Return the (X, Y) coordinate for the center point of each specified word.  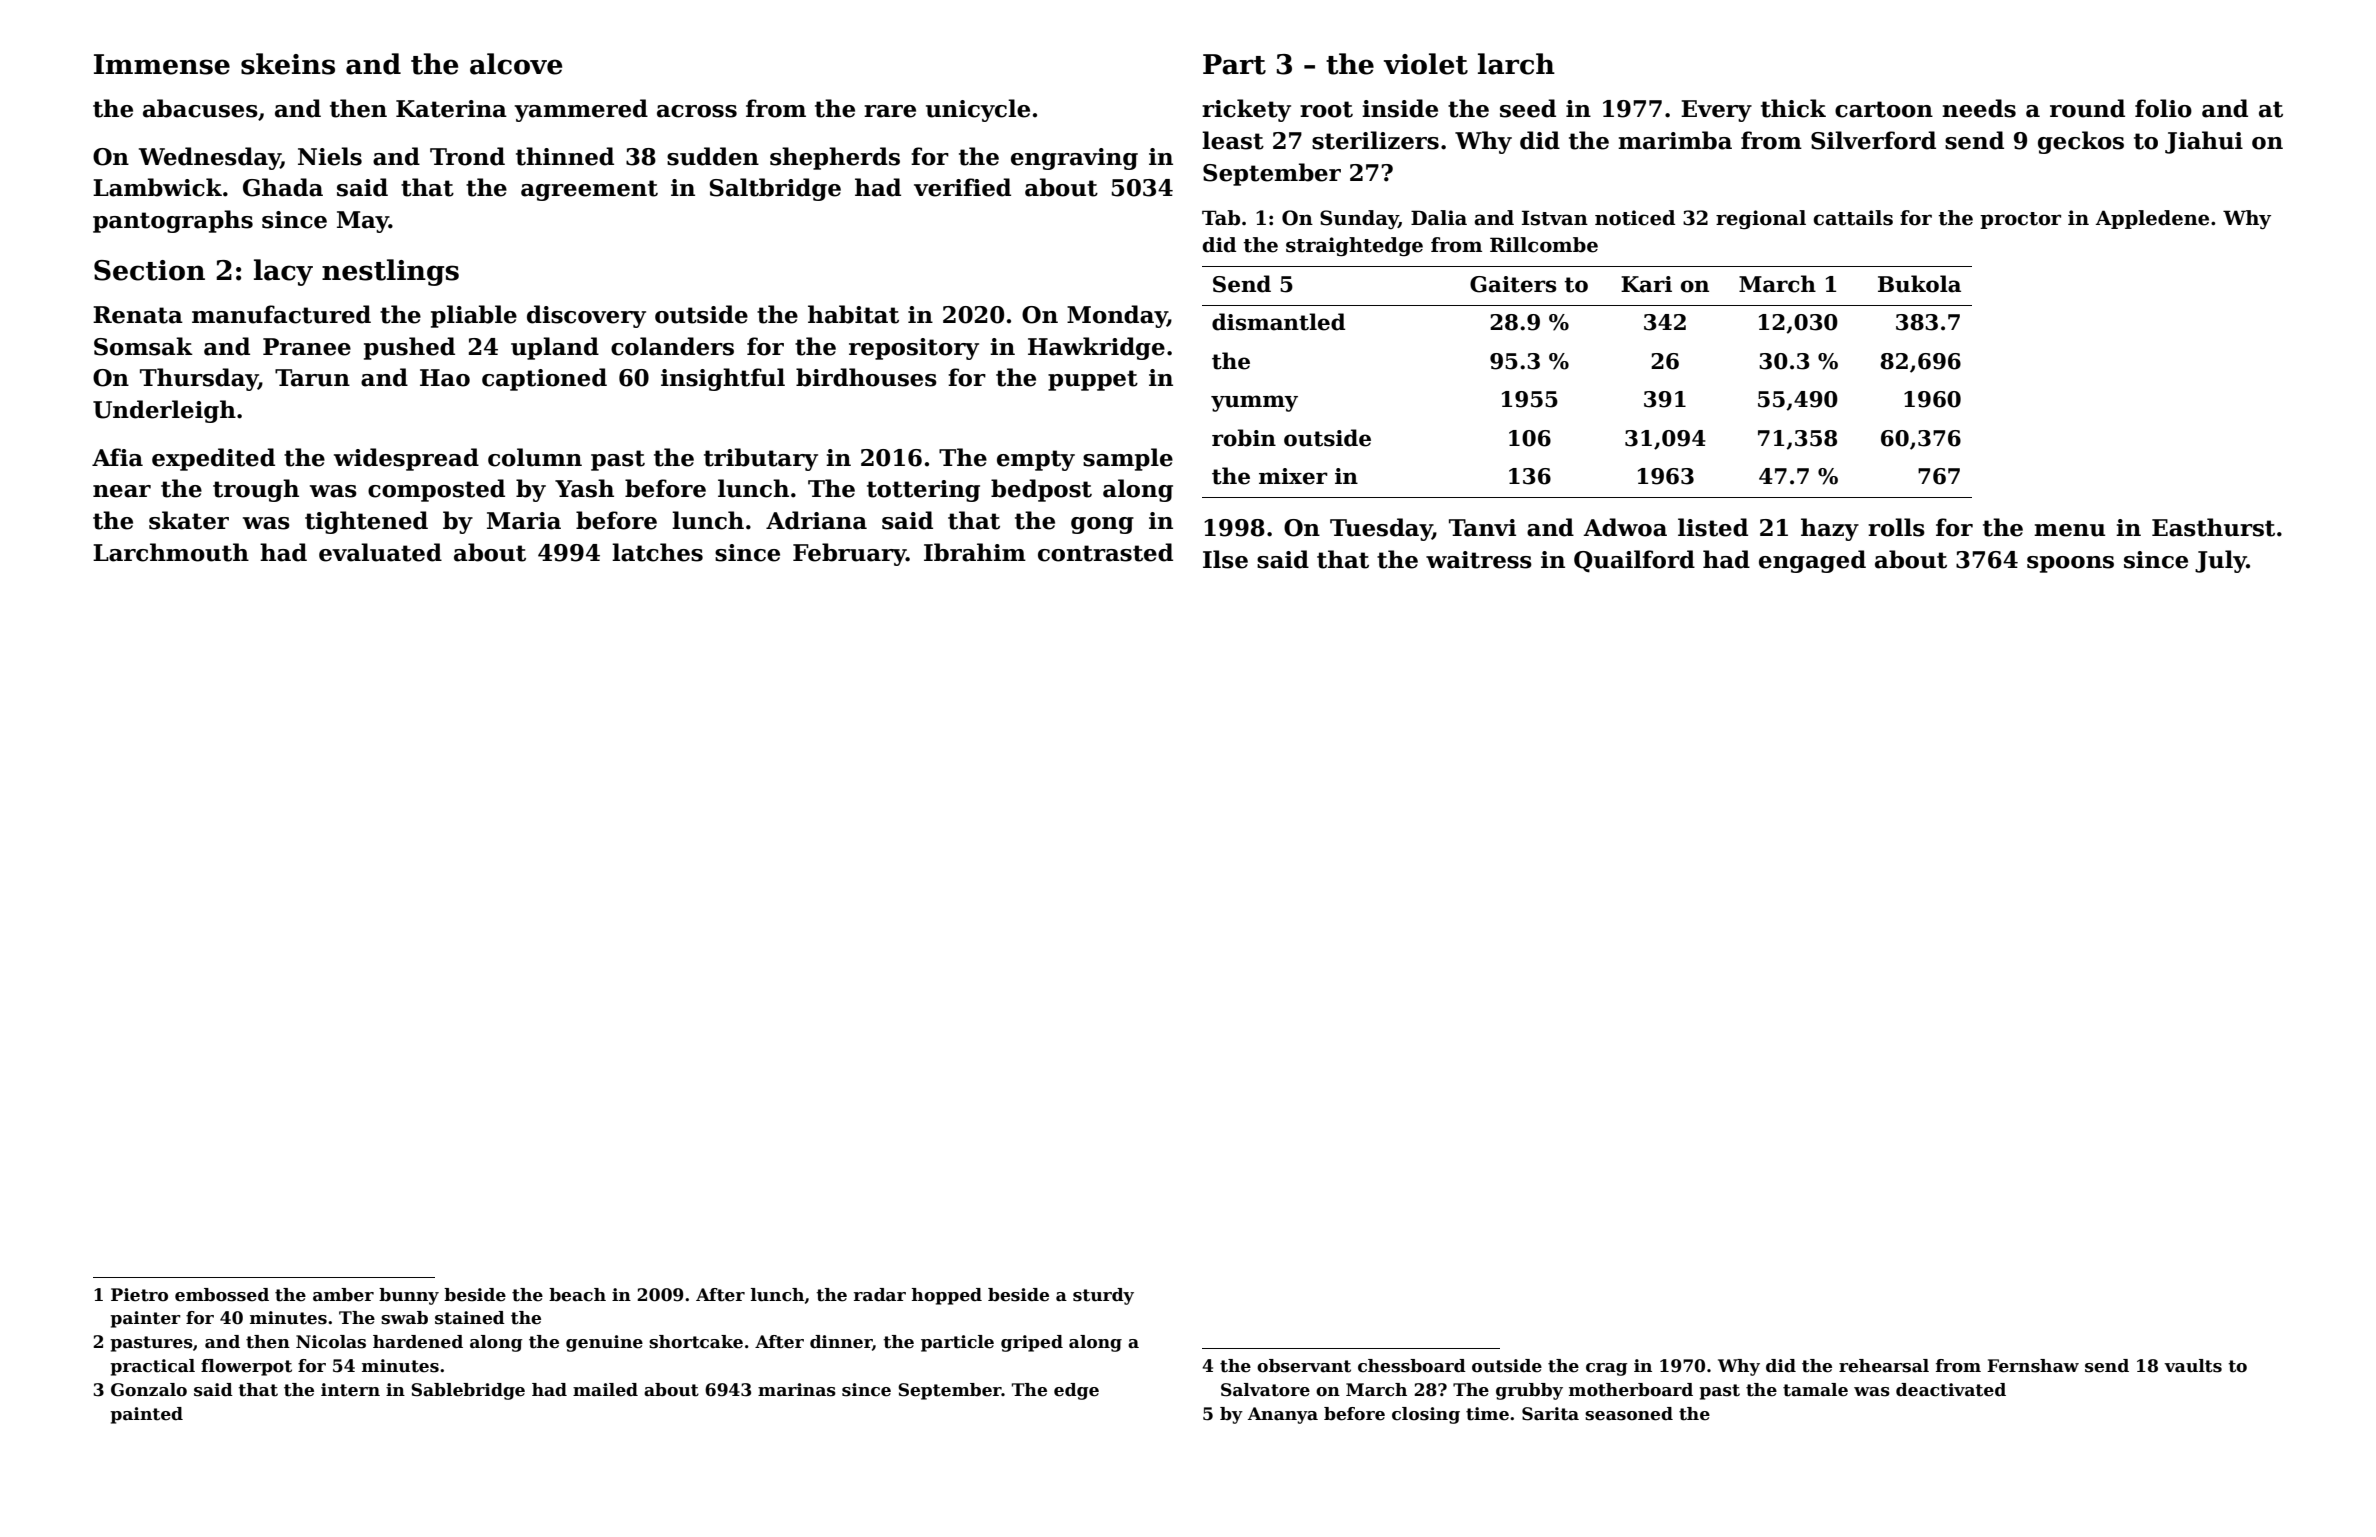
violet (1426, 64)
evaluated (380, 552)
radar (880, 1295)
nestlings (390, 272)
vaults (2193, 1366)
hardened (418, 1342)
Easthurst (2213, 527)
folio (2163, 108)
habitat (853, 314)
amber (343, 1295)
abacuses (200, 108)
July (2221, 561)
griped (1032, 1343)
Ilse (1225, 559)
